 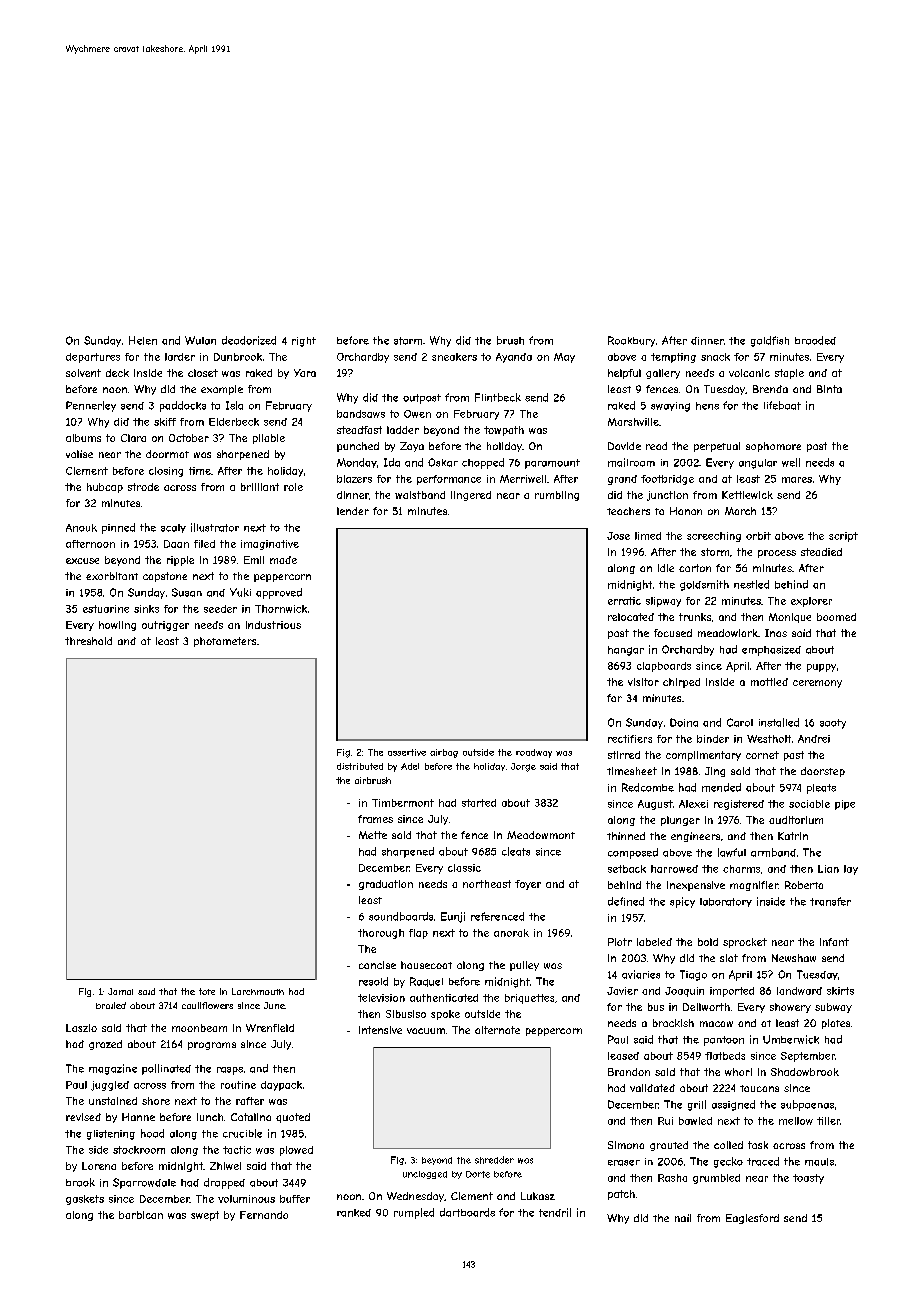 What do you see at coordinates (141, 1215) in the image?
I see `barbican` at bounding box center [141, 1215].
